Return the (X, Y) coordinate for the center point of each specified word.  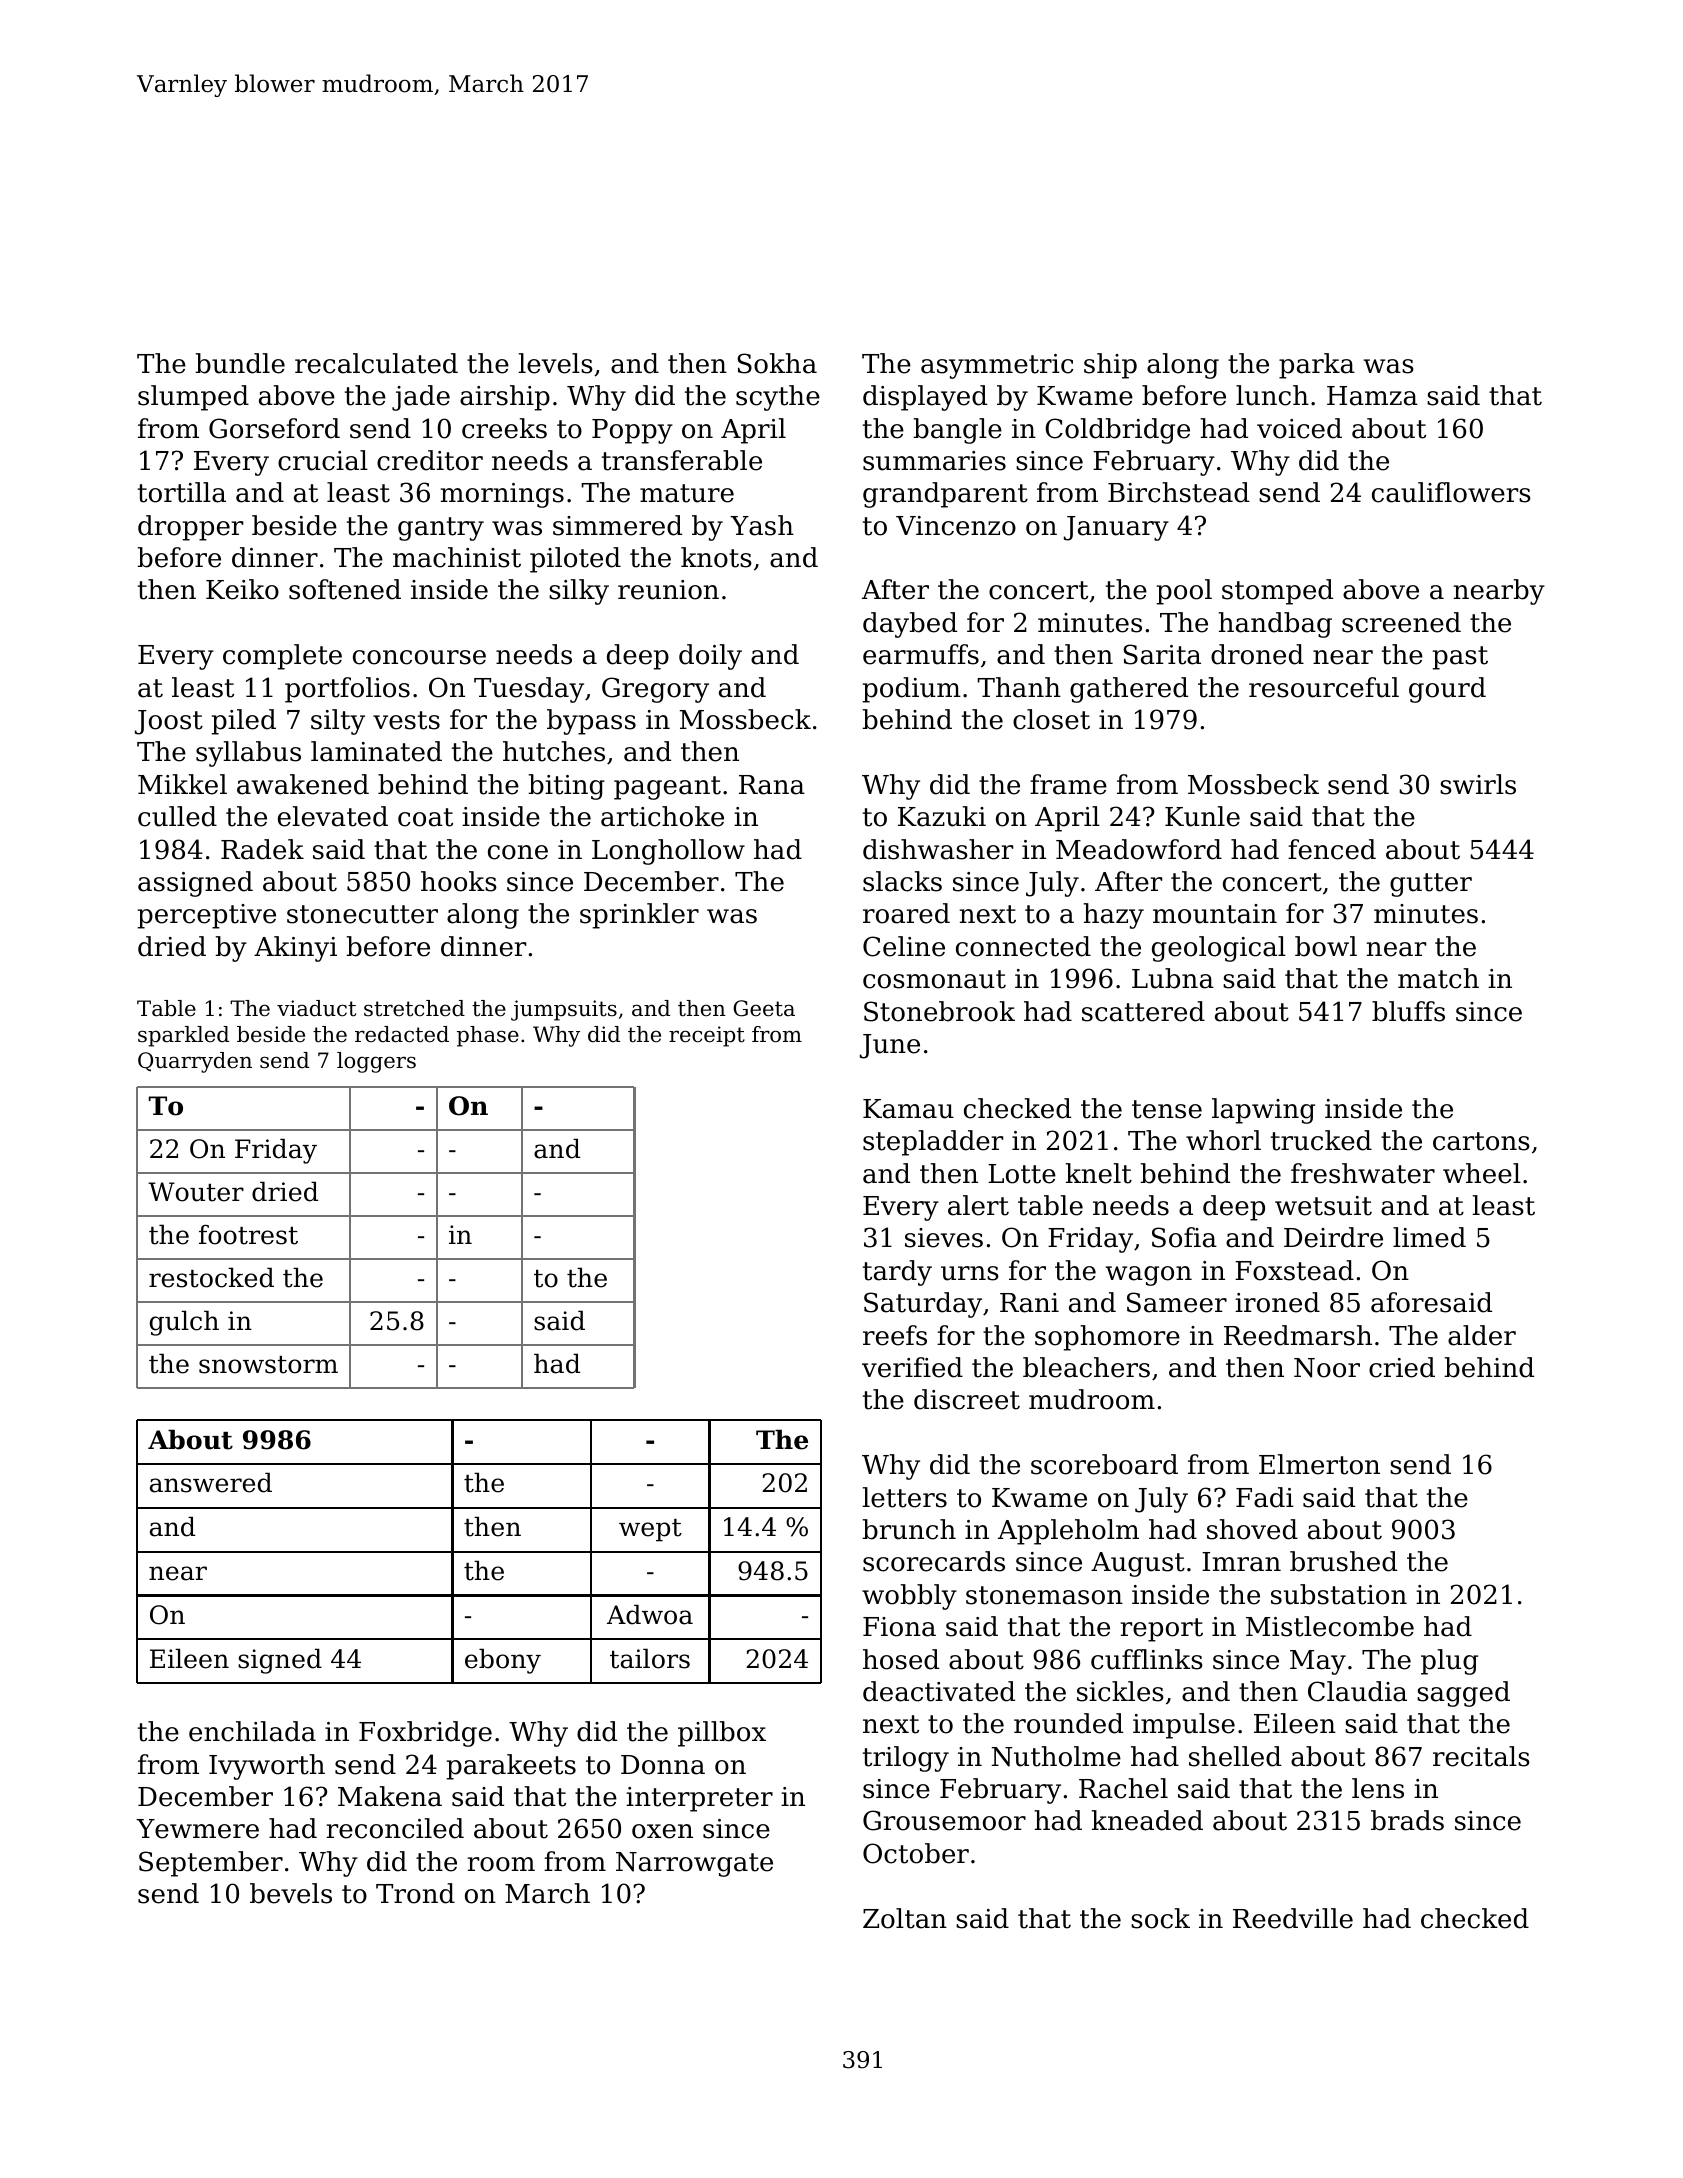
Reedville (1293, 1918)
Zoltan (905, 1918)
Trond (415, 1893)
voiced (1299, 428)
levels (555, 363)
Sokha (777, 363)
